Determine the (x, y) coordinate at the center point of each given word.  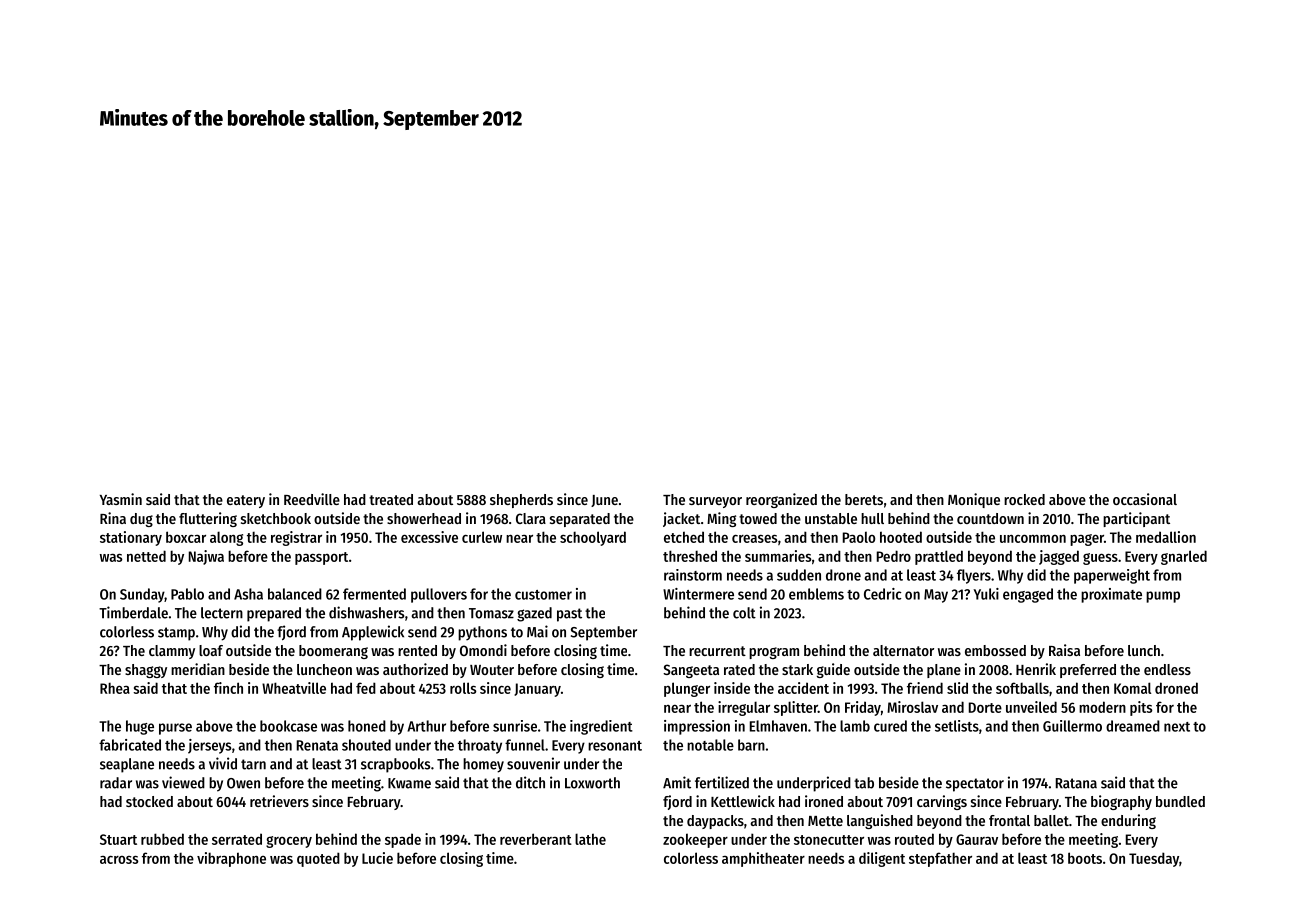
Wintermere (698, 594)
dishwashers (366, 612)
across (119, 860)
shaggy (146, 671)
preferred (1088, 671)
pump (1163, 597)
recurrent (717, 651)
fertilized (722, 782)
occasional (1145, 499)
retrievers (279, 801)
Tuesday (1154, 859)
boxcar (186, 537)
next (1177, 727)
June (604, 501)
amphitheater (763, 859)
